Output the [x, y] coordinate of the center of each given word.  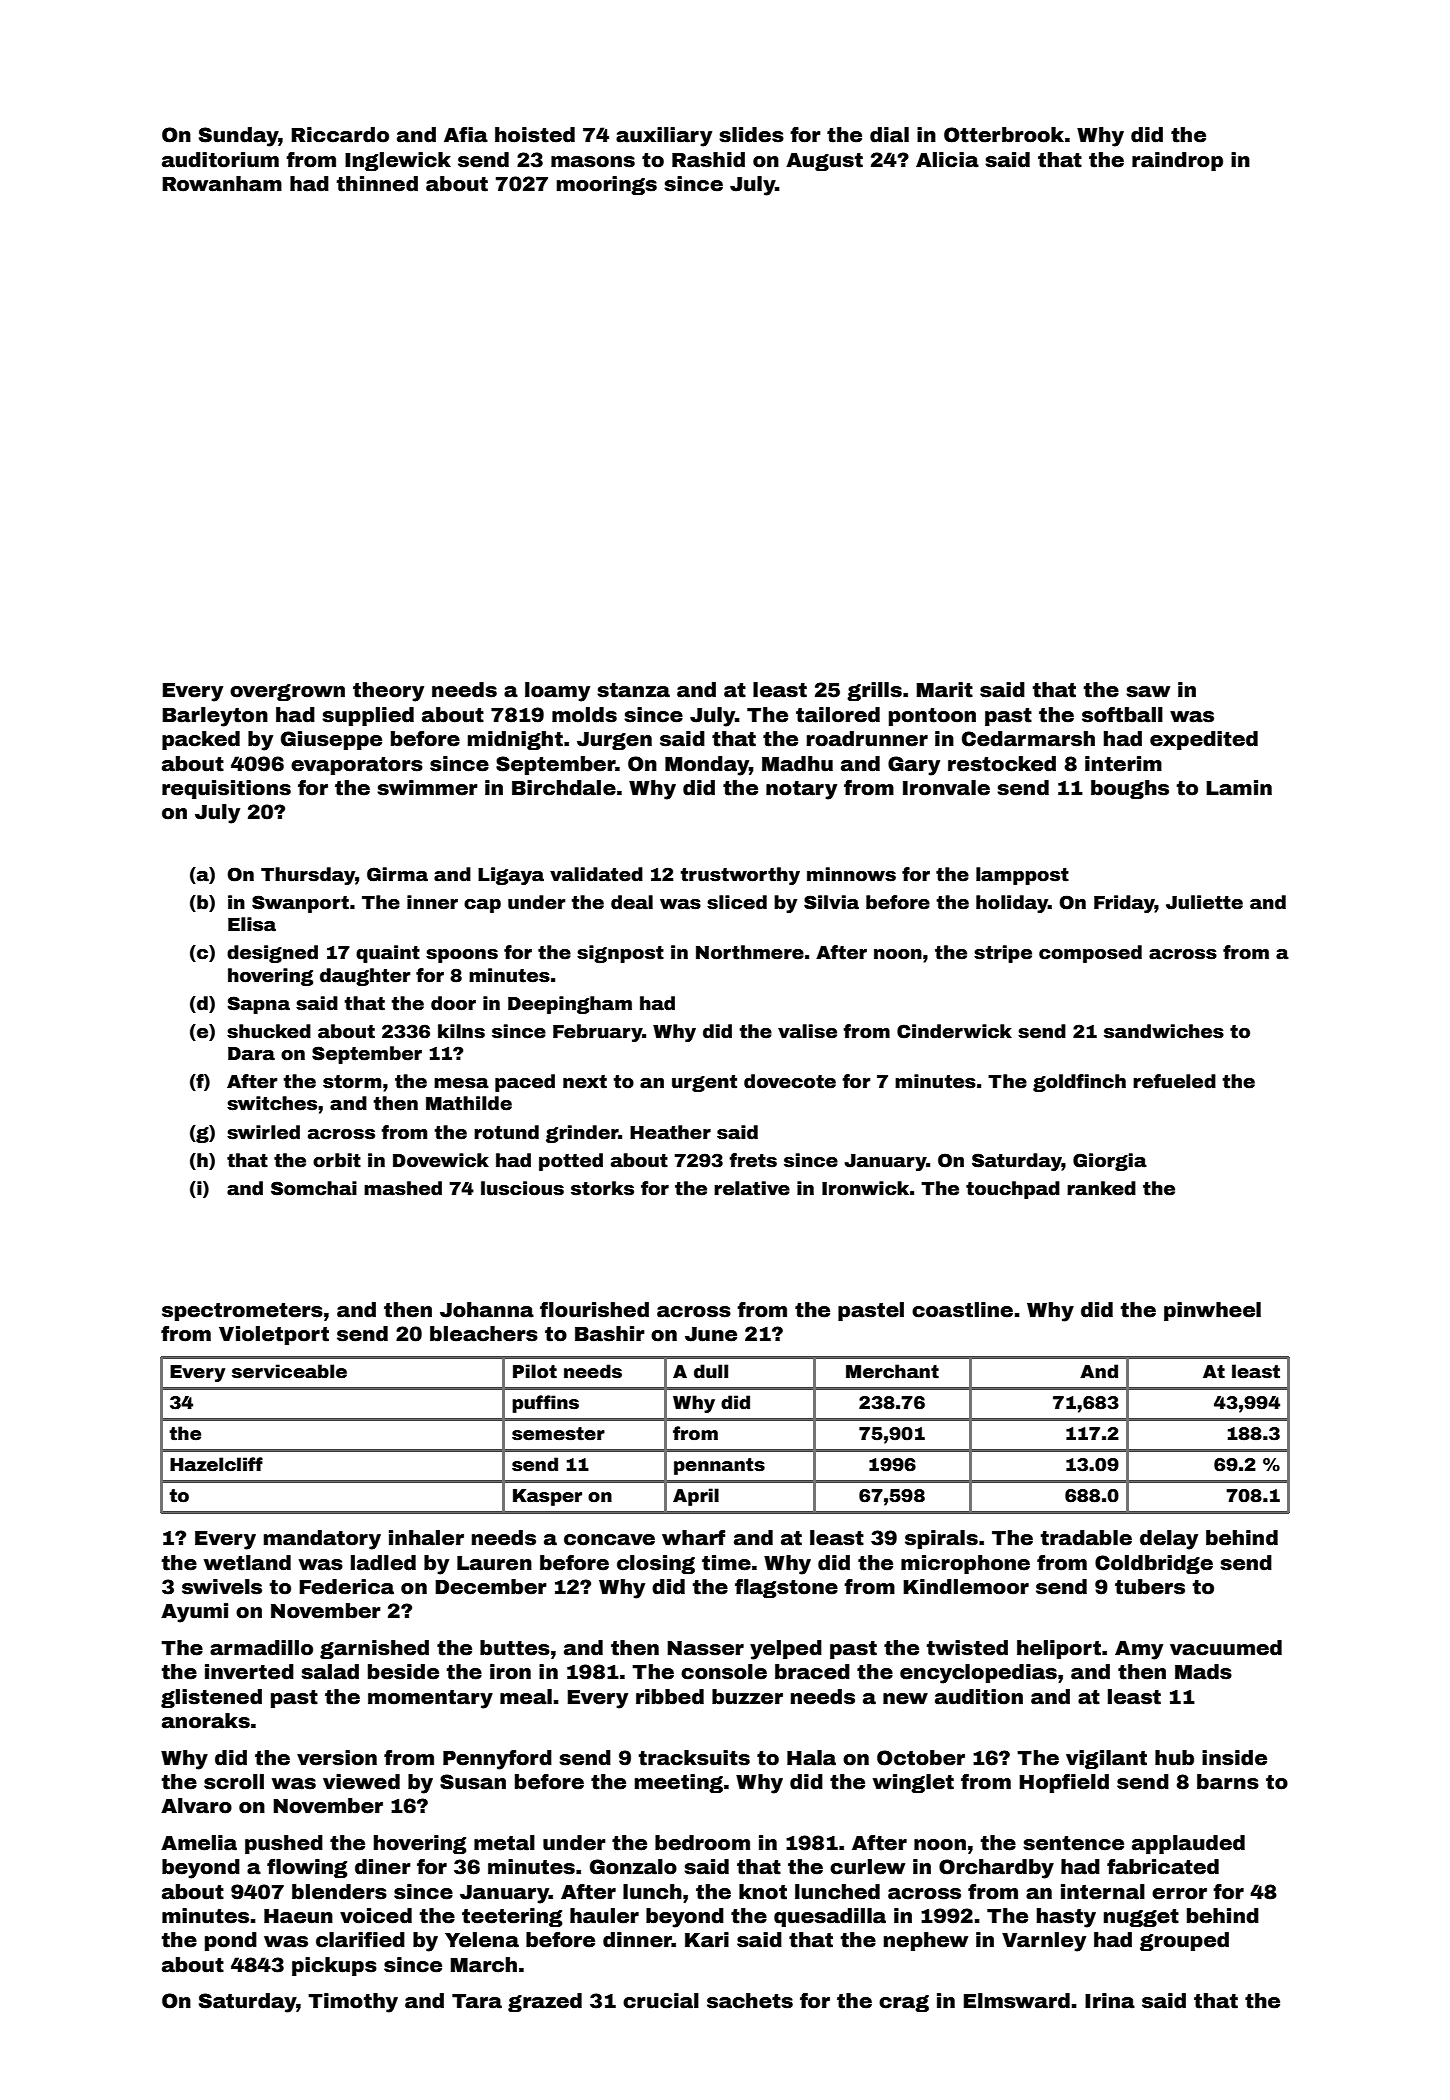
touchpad [1013, 1190]
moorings [607, 185]
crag [904, 2003]
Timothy [353, 2003]
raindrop [1177, 161]
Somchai [314, 1188]
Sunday [239, 137]
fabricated [1163, 1867]
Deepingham [570, 1005]
